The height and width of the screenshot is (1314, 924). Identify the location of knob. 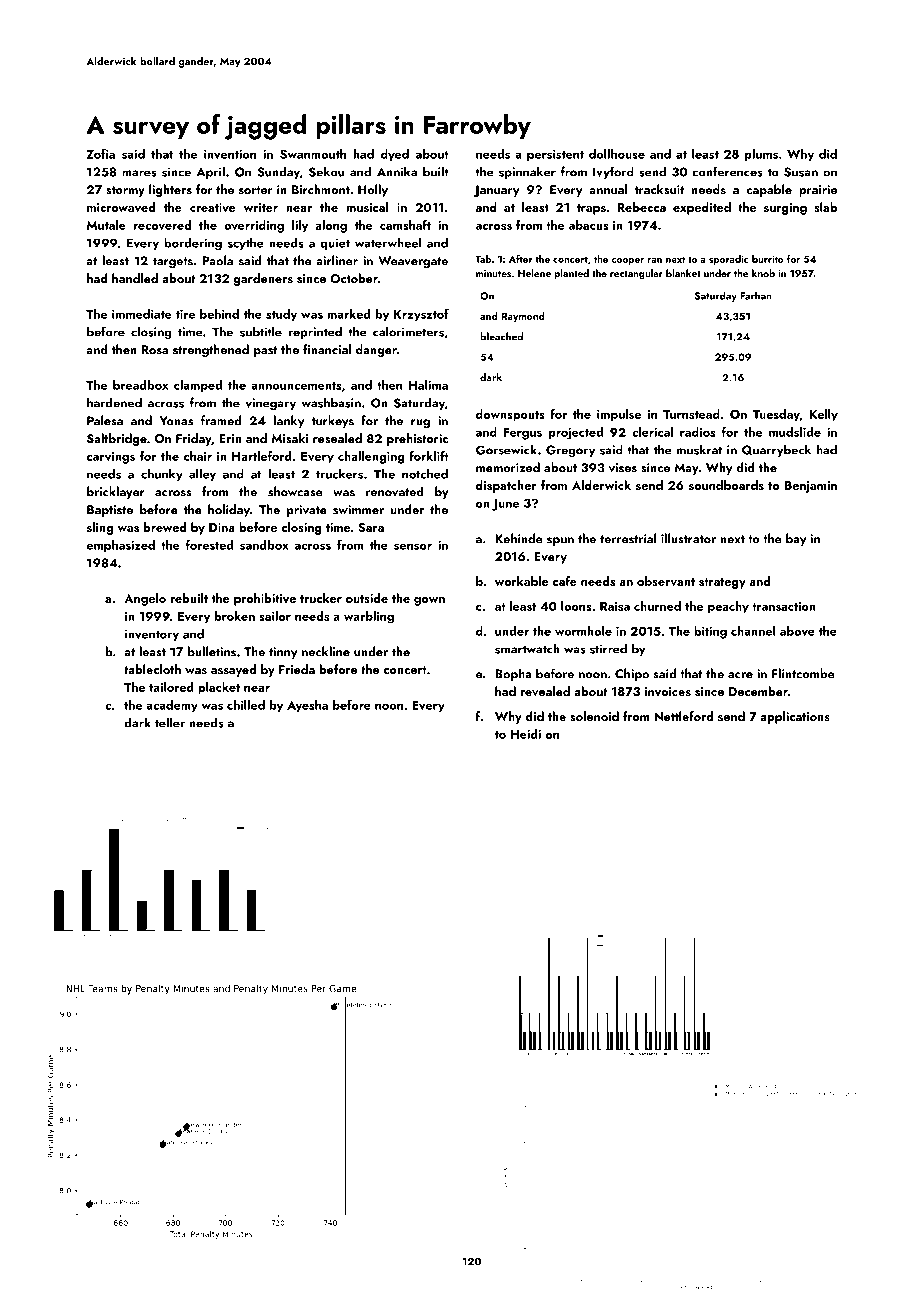
(763, 273).
